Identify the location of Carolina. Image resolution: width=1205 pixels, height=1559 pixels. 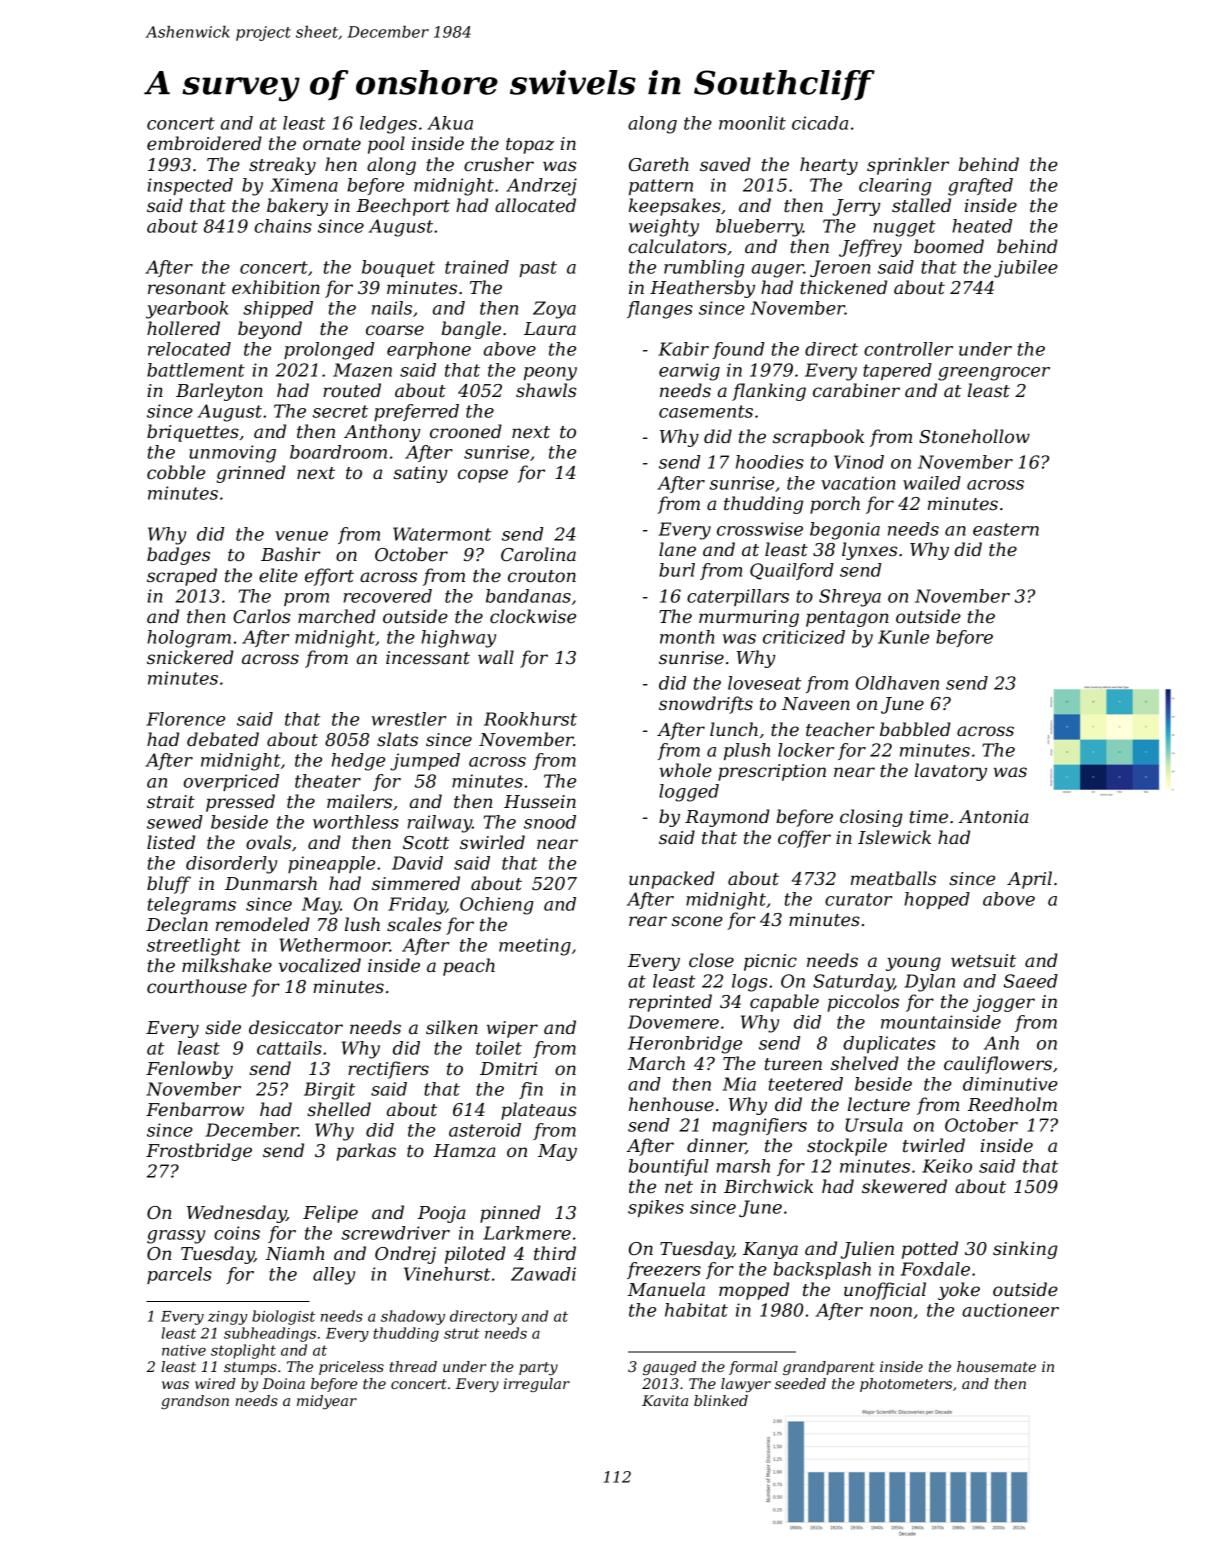
(538, 554).
